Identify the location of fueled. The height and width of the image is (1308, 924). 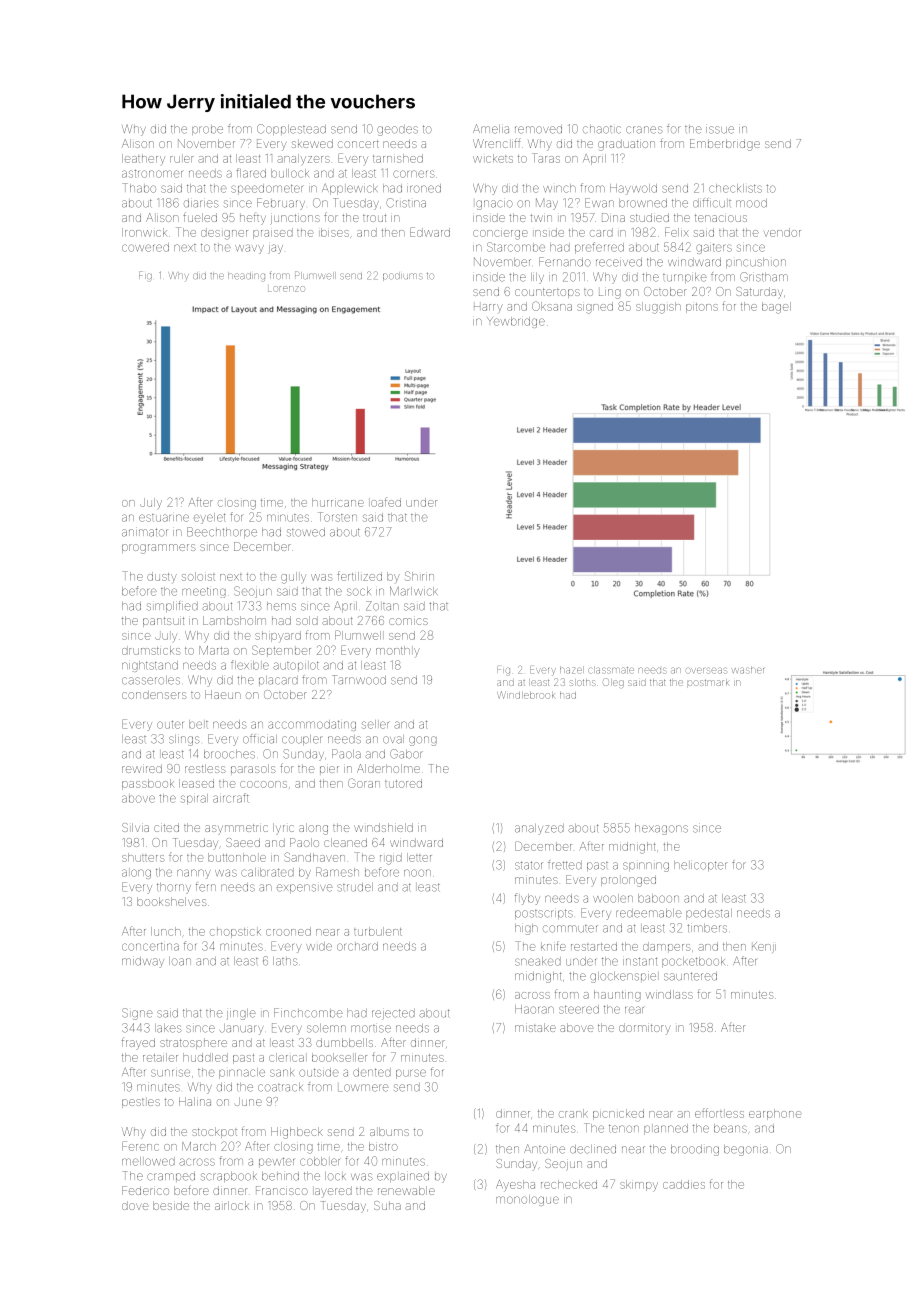
(200, 217).
